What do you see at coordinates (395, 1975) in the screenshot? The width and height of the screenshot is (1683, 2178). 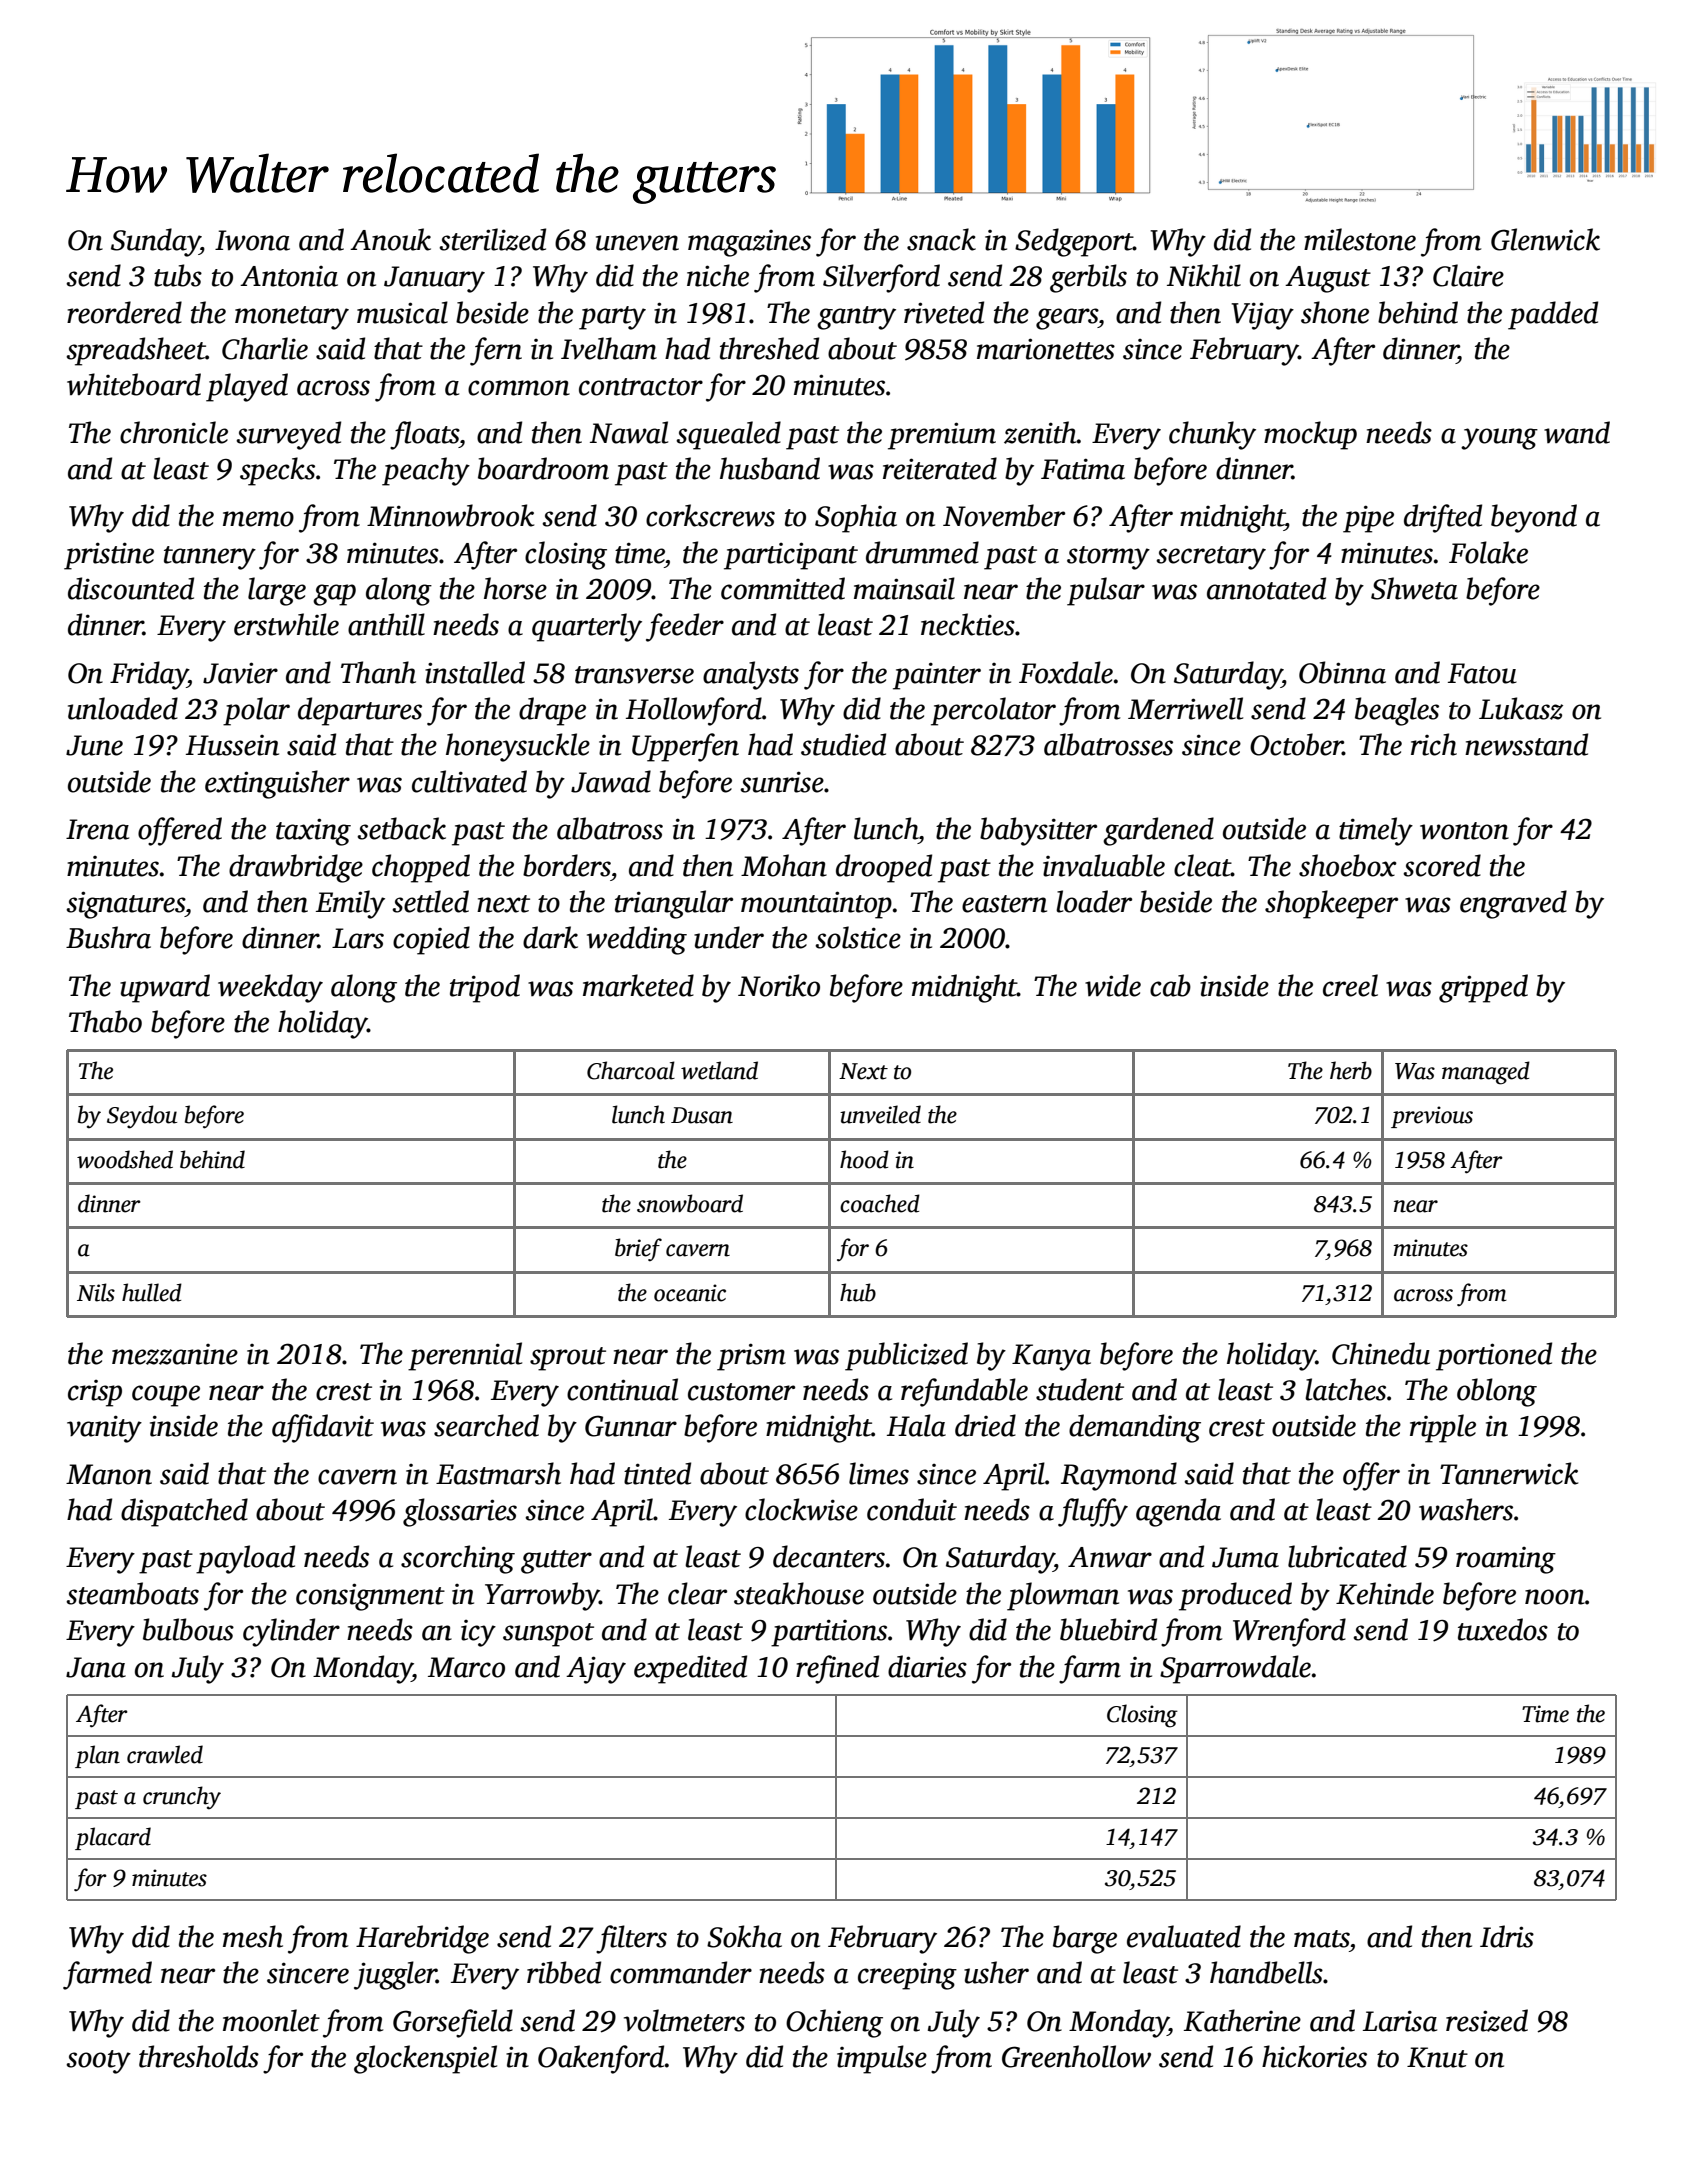 I see `juggler` at bounding box center [395, 1975].
